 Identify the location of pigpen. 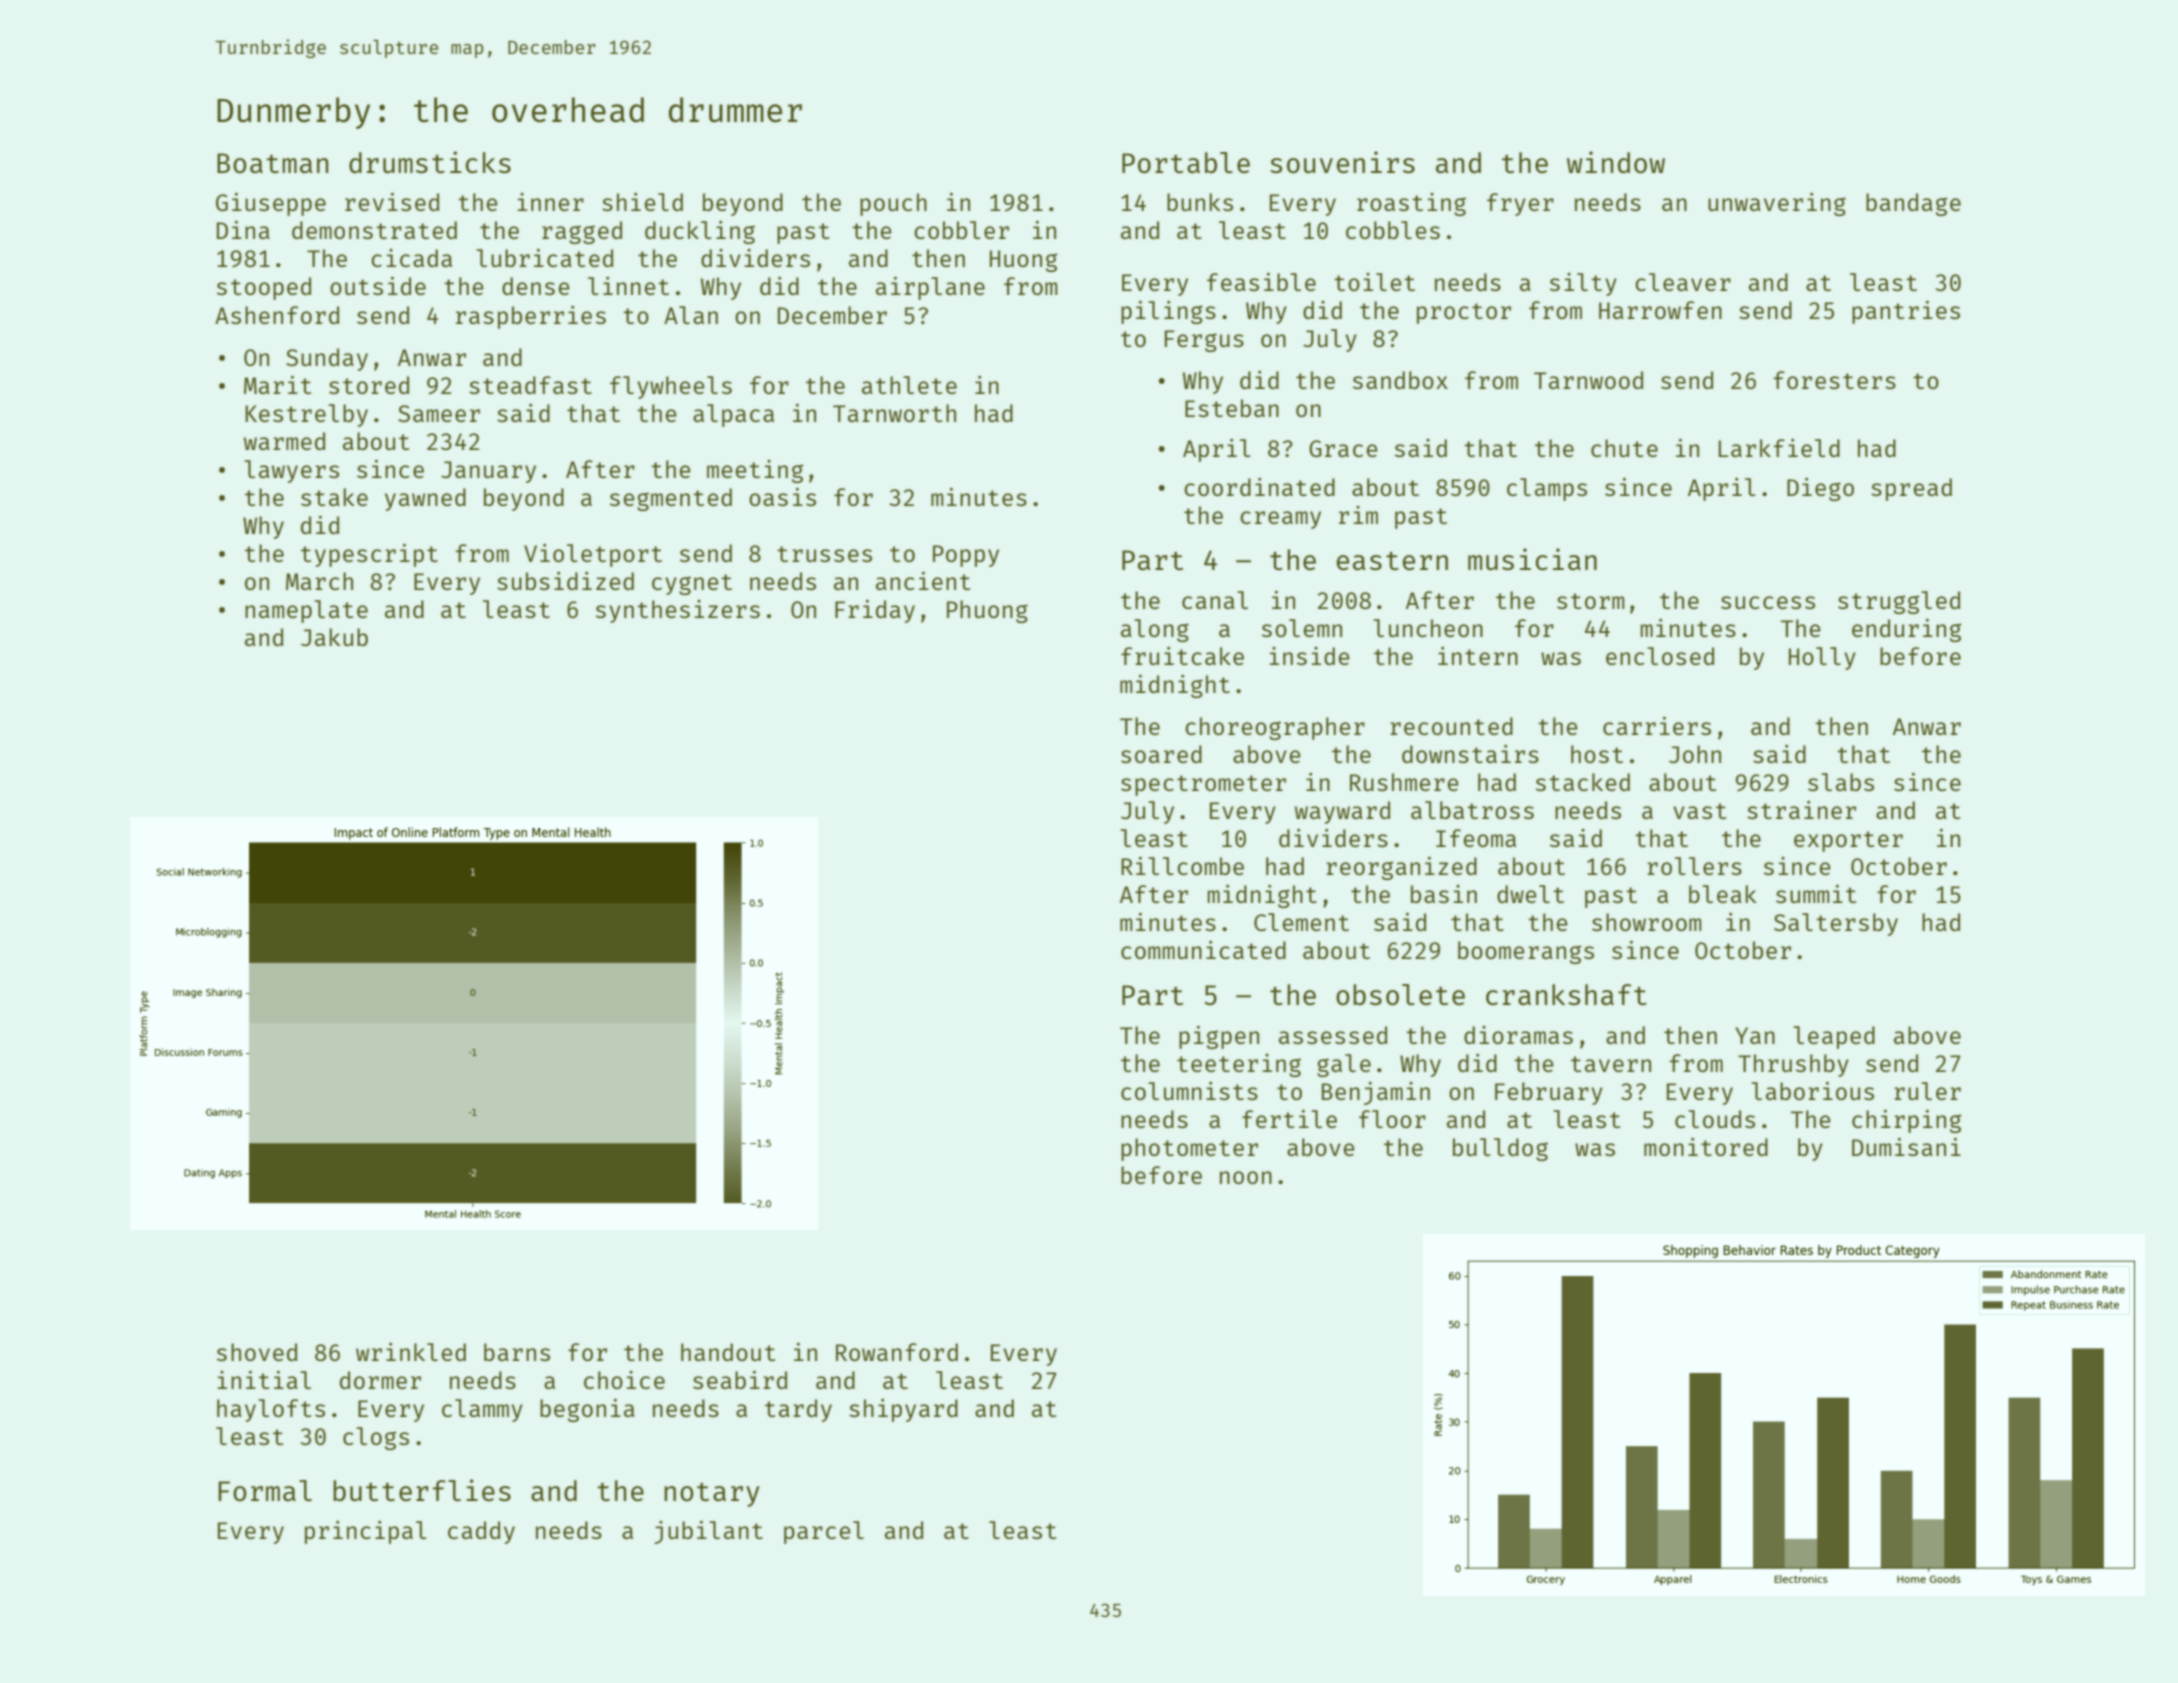
(1219, 1037).
